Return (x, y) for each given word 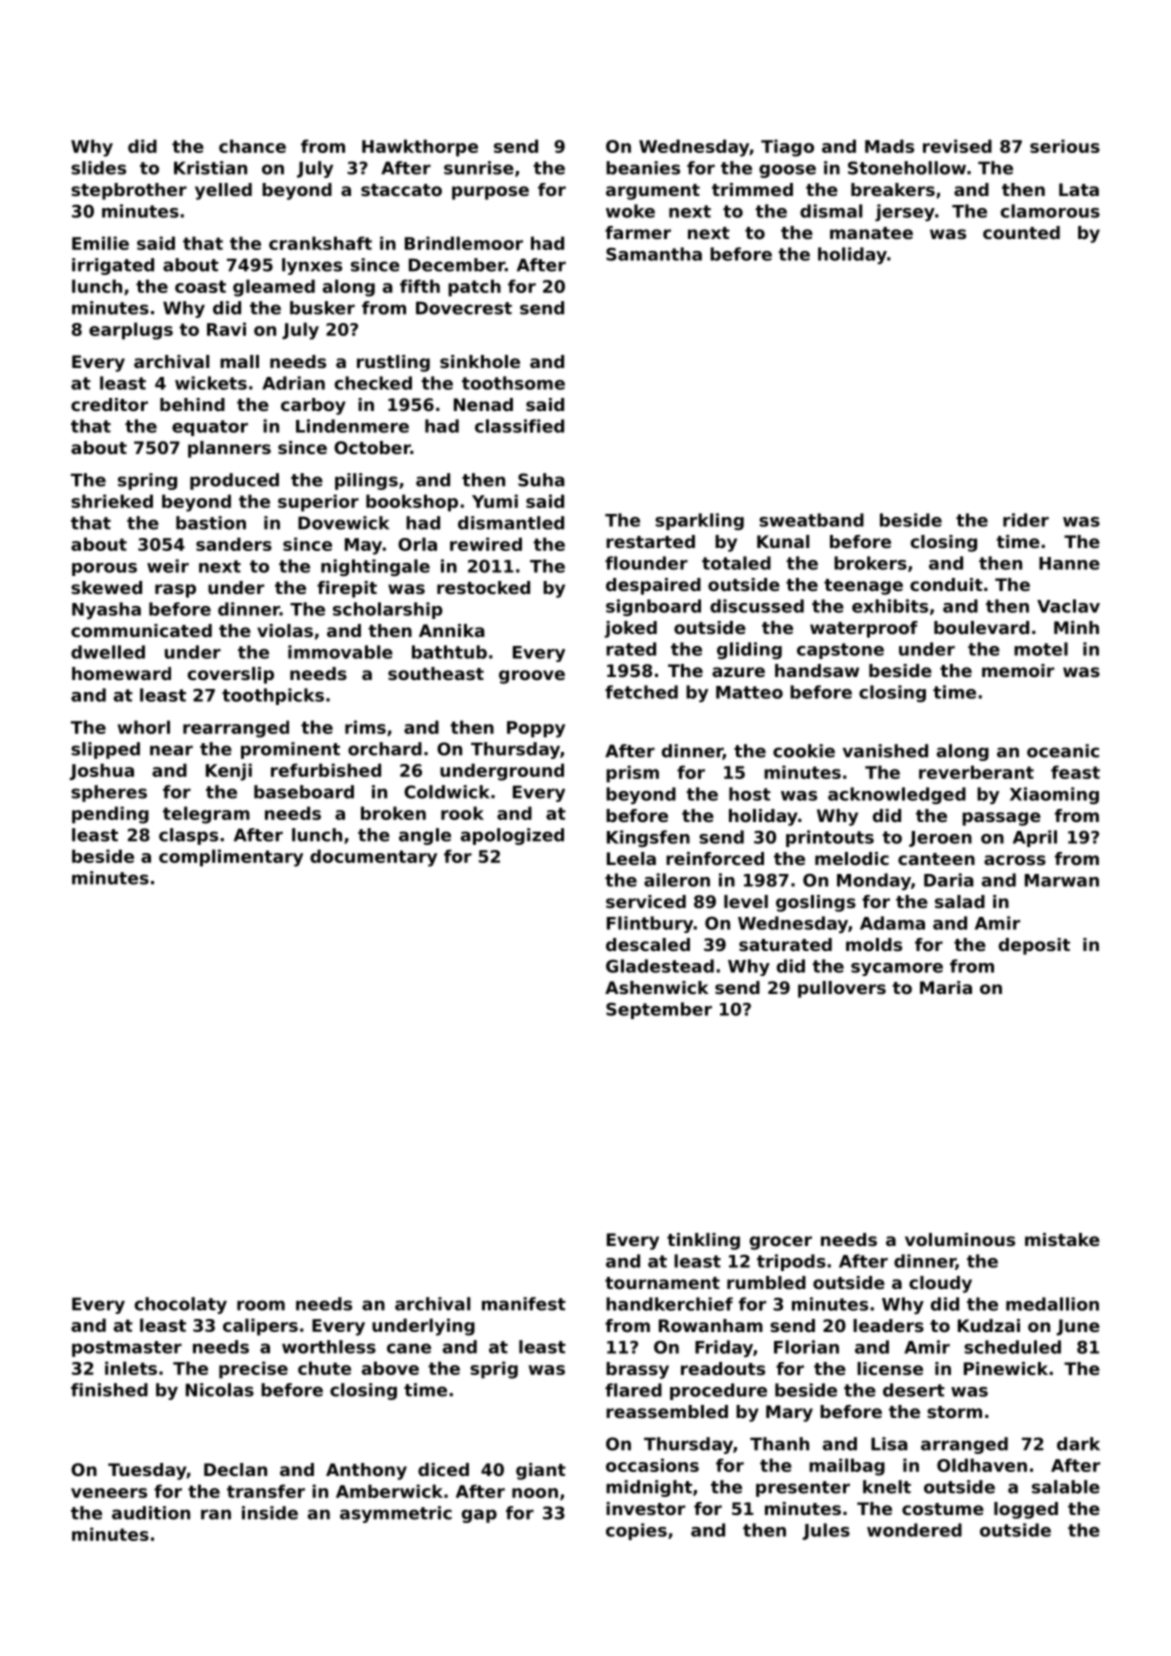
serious (1065, 146)
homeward (121, 673)
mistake (1062, 1239)
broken (393, 813)
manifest (524, 1304)
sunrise (479, 168)
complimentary (231, 858)
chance (252, 146)
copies (636, 1531)
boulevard (981, 627)
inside (270, 1513)
